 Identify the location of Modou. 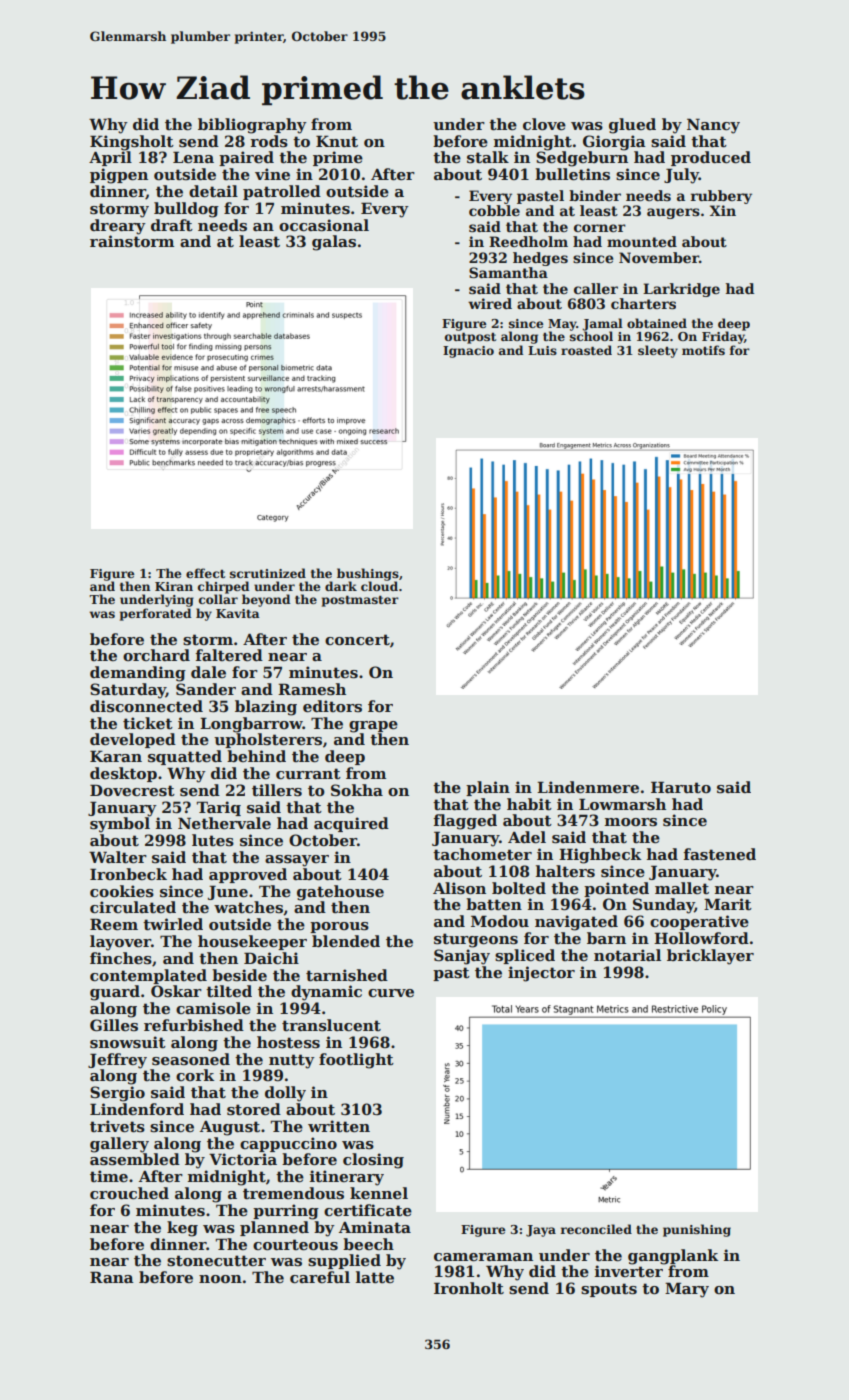
(500, 921).
